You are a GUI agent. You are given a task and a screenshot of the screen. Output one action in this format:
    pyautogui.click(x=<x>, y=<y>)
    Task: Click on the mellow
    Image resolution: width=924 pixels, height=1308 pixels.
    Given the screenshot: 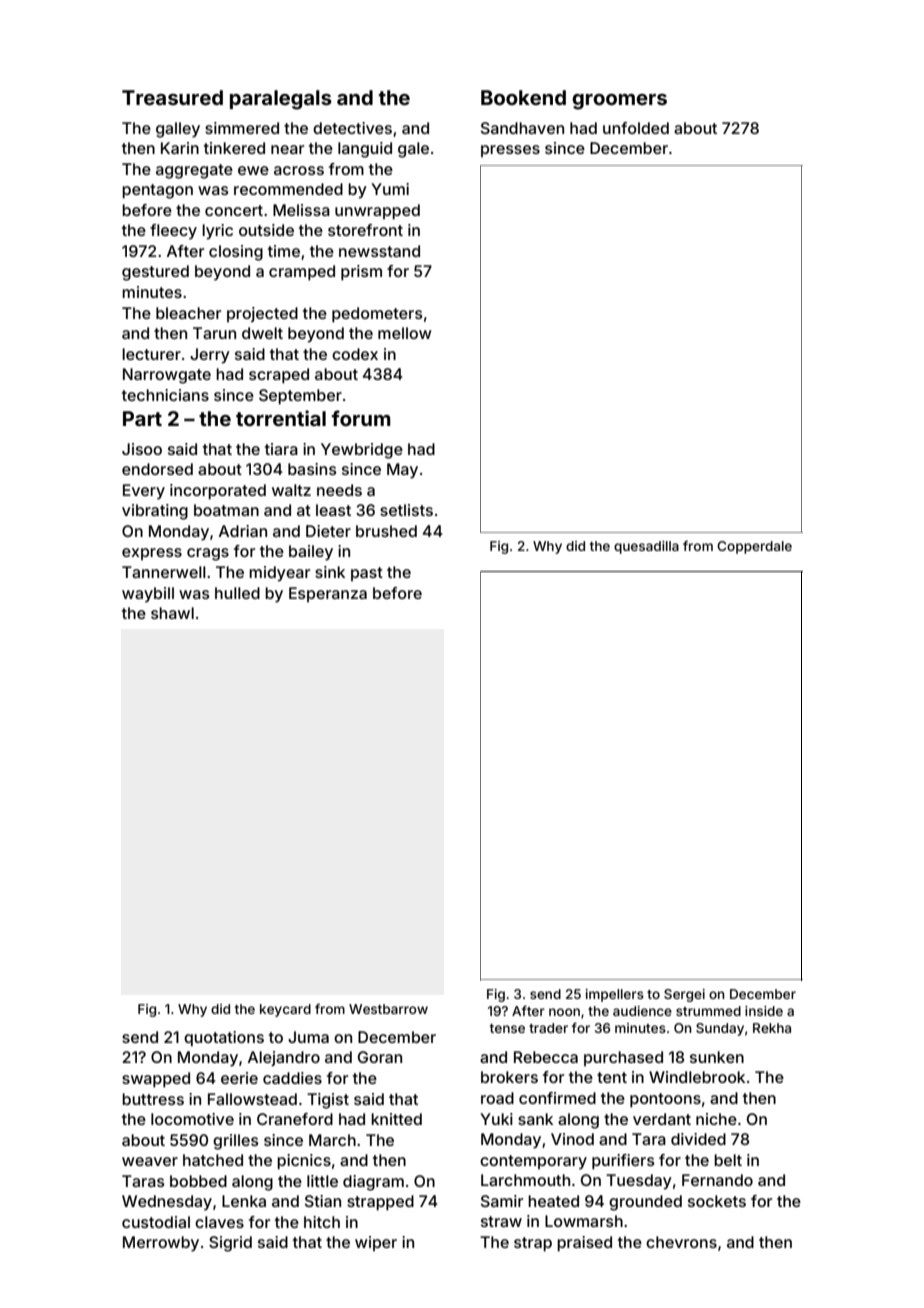 What is the action you would take?
    pyautogui.click(x=405, y=333)
